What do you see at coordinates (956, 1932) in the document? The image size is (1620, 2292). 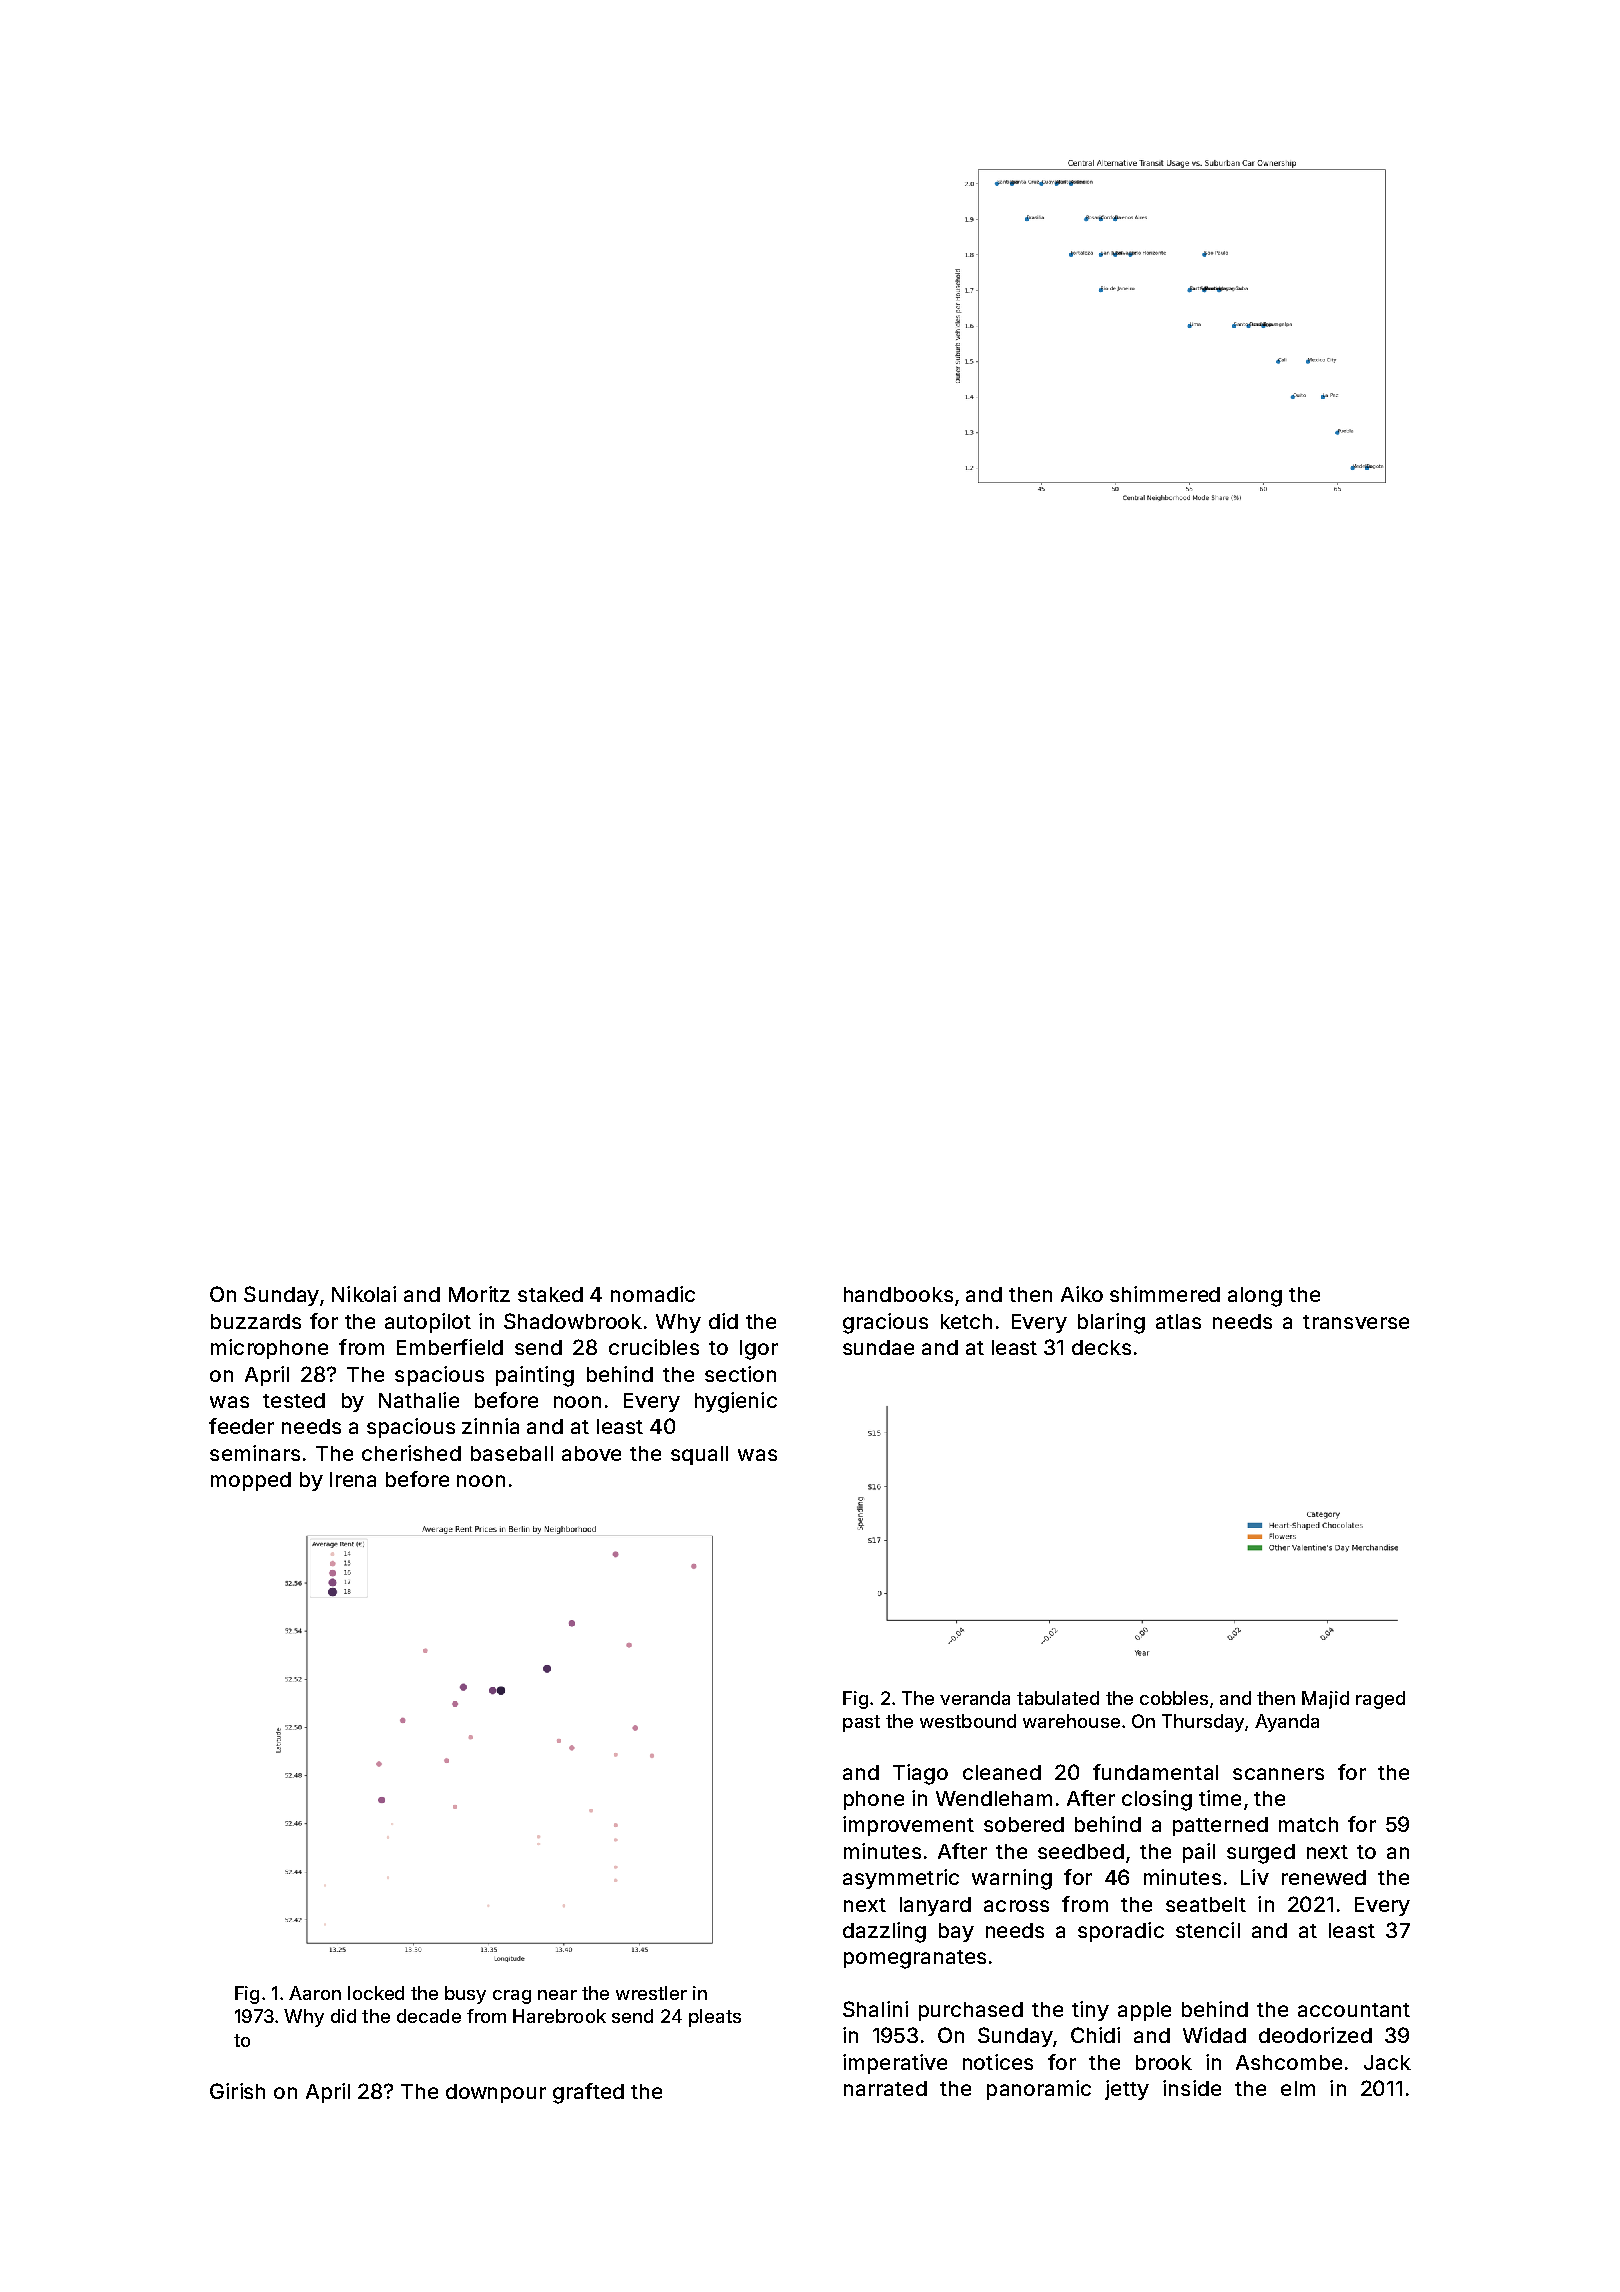 I see `bay` at bounding box center [956, 1932].
